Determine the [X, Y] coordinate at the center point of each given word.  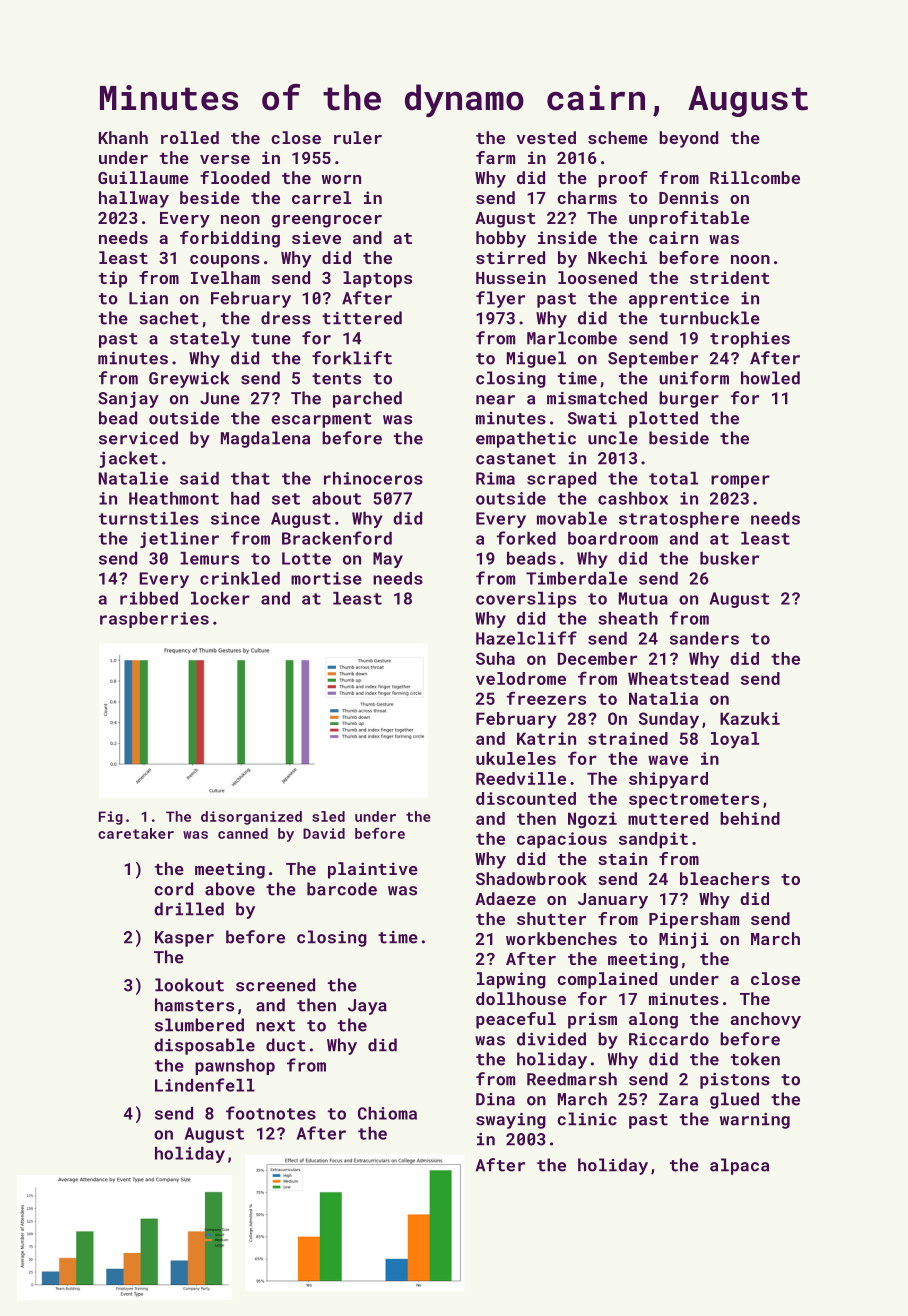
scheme [618, 137]
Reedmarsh [572, 1079]
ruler [358, 137]
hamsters [194, 1005]
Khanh [123, 137]
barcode [342, 889]
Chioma [387, 1113]
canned [243, 833]
